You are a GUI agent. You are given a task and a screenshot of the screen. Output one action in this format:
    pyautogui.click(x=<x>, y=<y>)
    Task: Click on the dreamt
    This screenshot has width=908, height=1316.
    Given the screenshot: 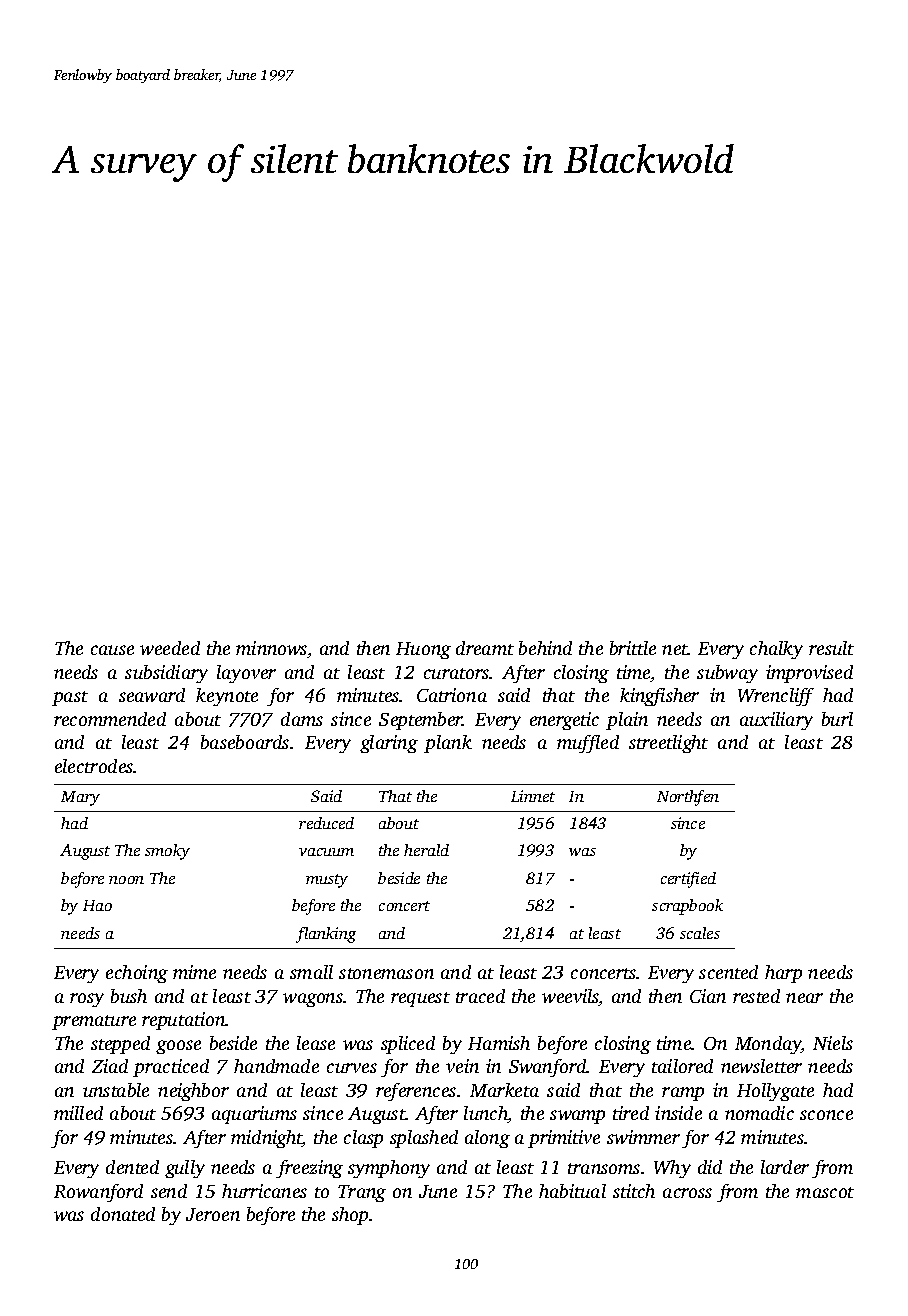 What is the action you would take?
    pyautogui.click(x=485, y=648)
